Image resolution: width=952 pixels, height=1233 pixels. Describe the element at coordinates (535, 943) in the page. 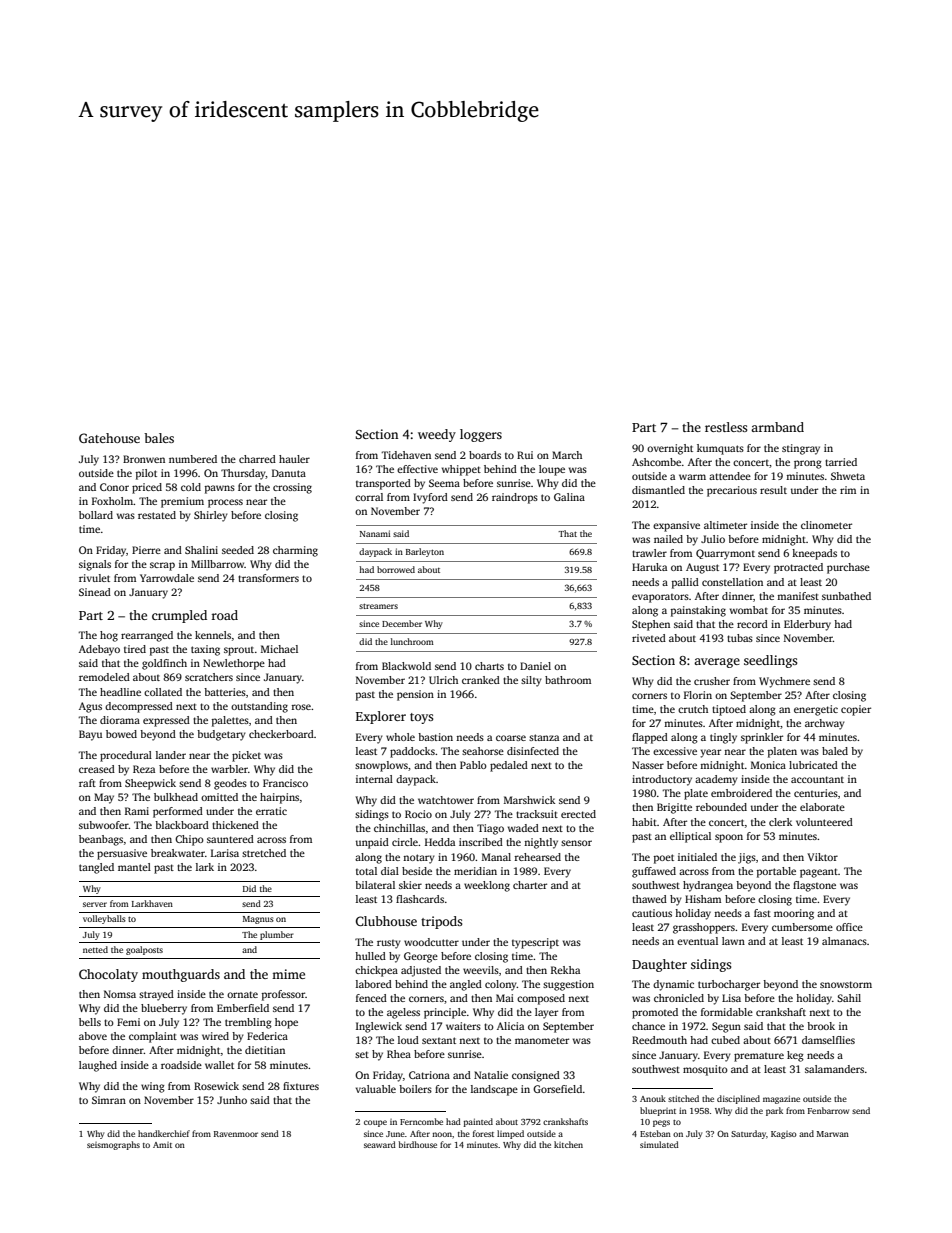

I see `typescript` at that location.
